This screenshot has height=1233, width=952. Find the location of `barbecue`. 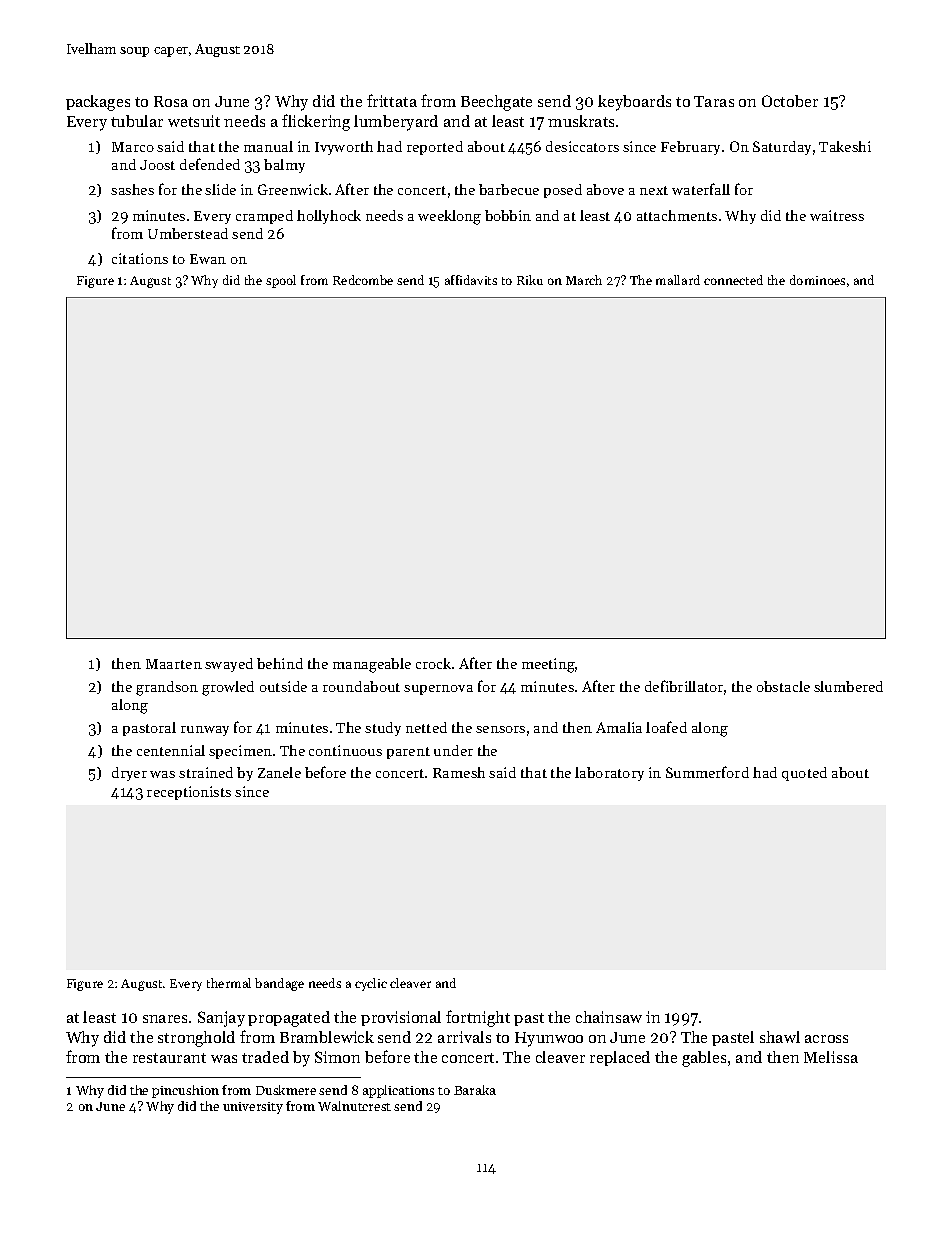

barbecue is located at coordinates (509, 189).
